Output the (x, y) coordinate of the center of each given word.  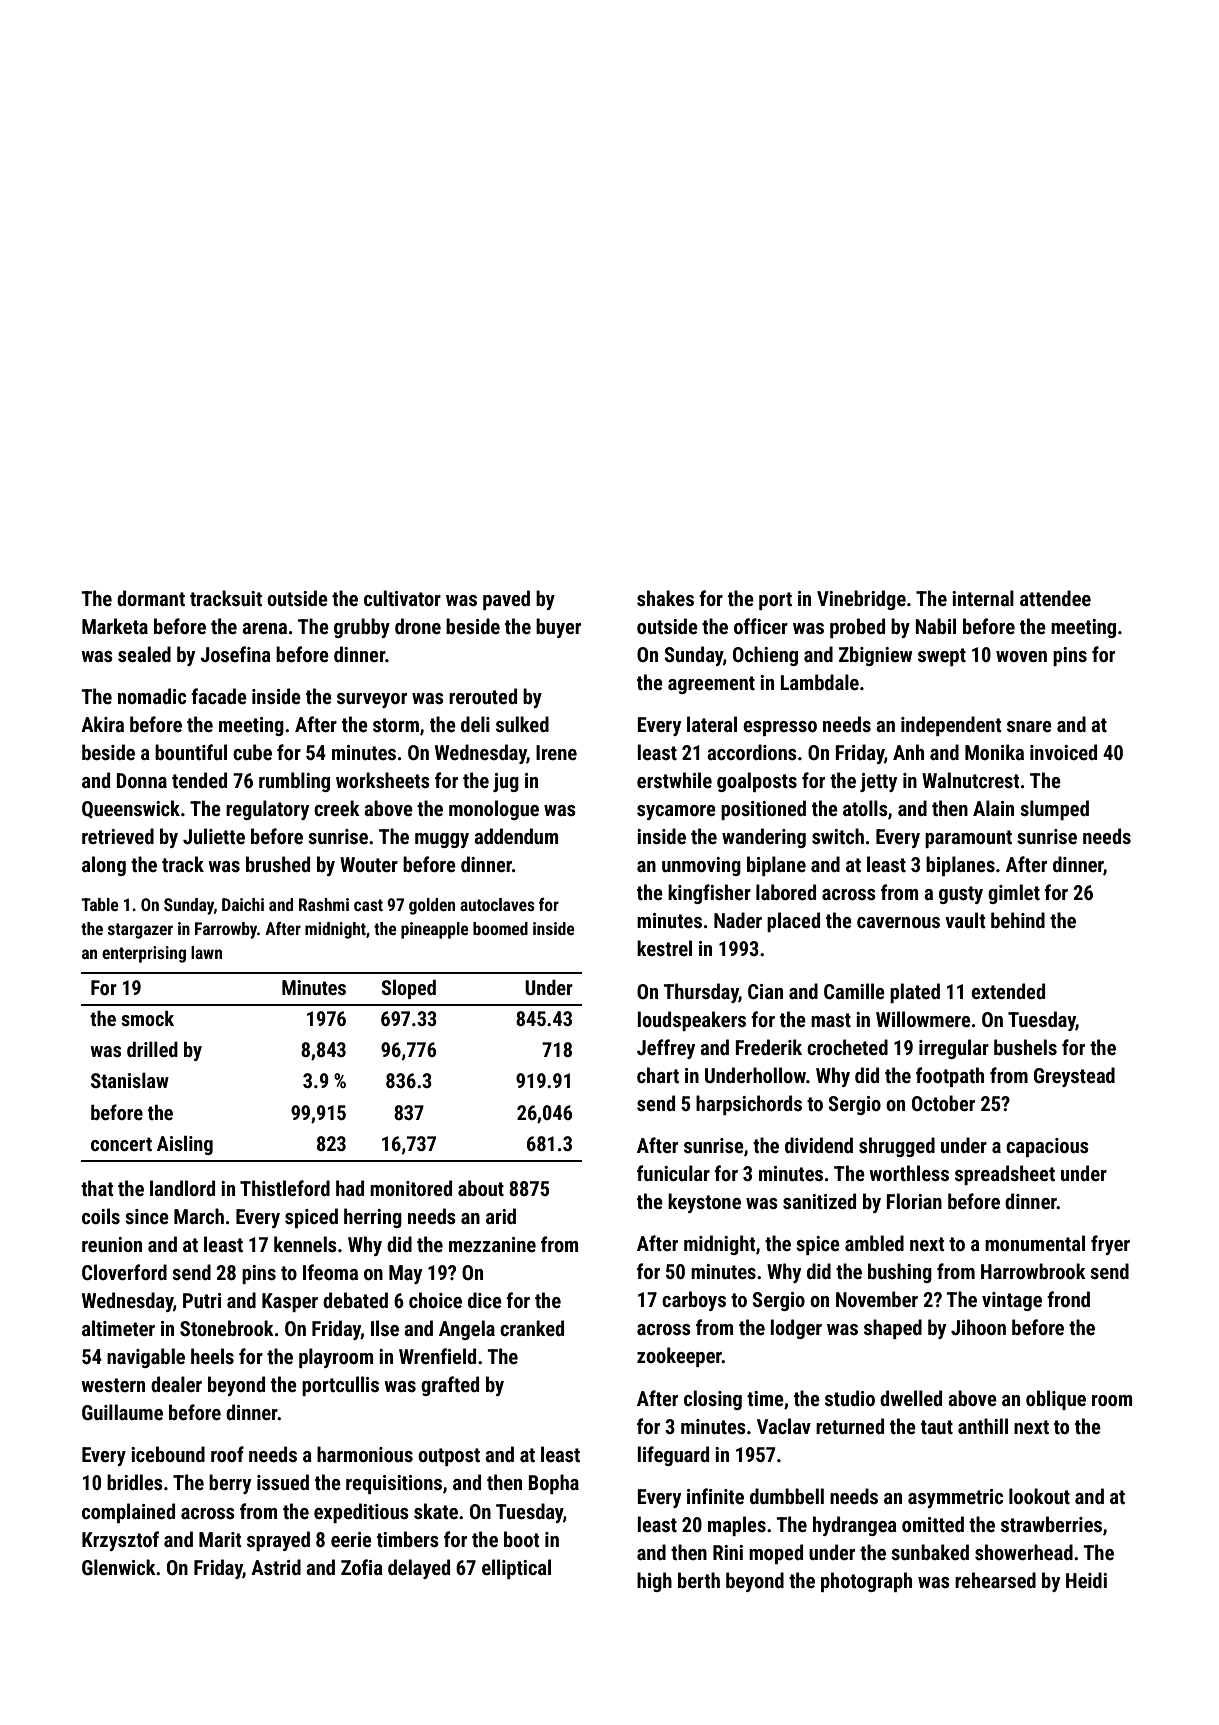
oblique (1056, 1400)
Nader (738, 920)
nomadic (152, 696)
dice (485, 1300)
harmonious (365, 1454)
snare (1029, 726)
